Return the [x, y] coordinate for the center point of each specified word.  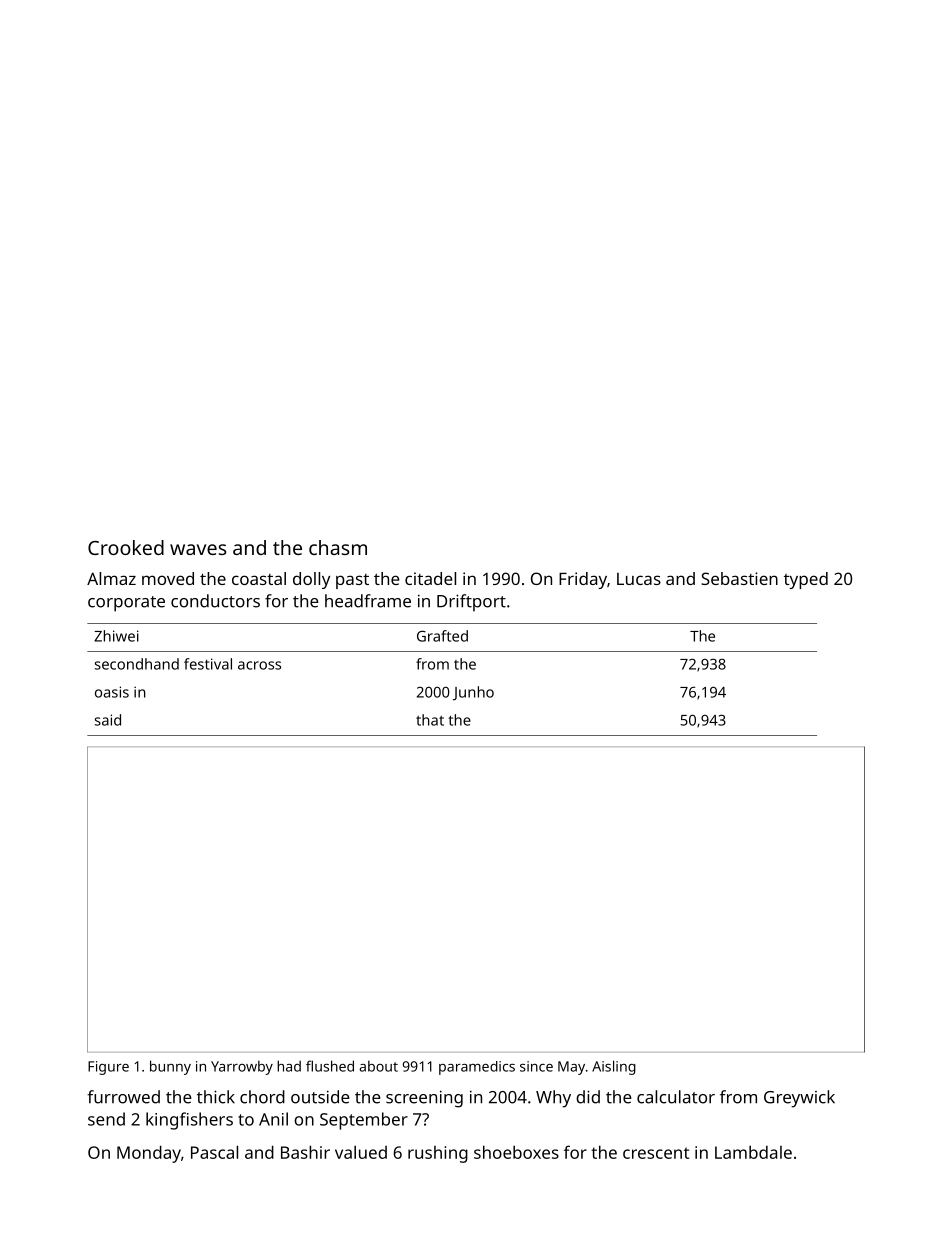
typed [806, 580]
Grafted [442, 636]
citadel [430, 578]
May [571, 1068]
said [108, 720]
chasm [338, 547]
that [430, 720]
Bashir [305, 1152]
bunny [170, 1067]
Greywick [799, 1099]
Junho [473, 693]
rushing [438, 1154]
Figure [108, 1068]
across [259, 665]
